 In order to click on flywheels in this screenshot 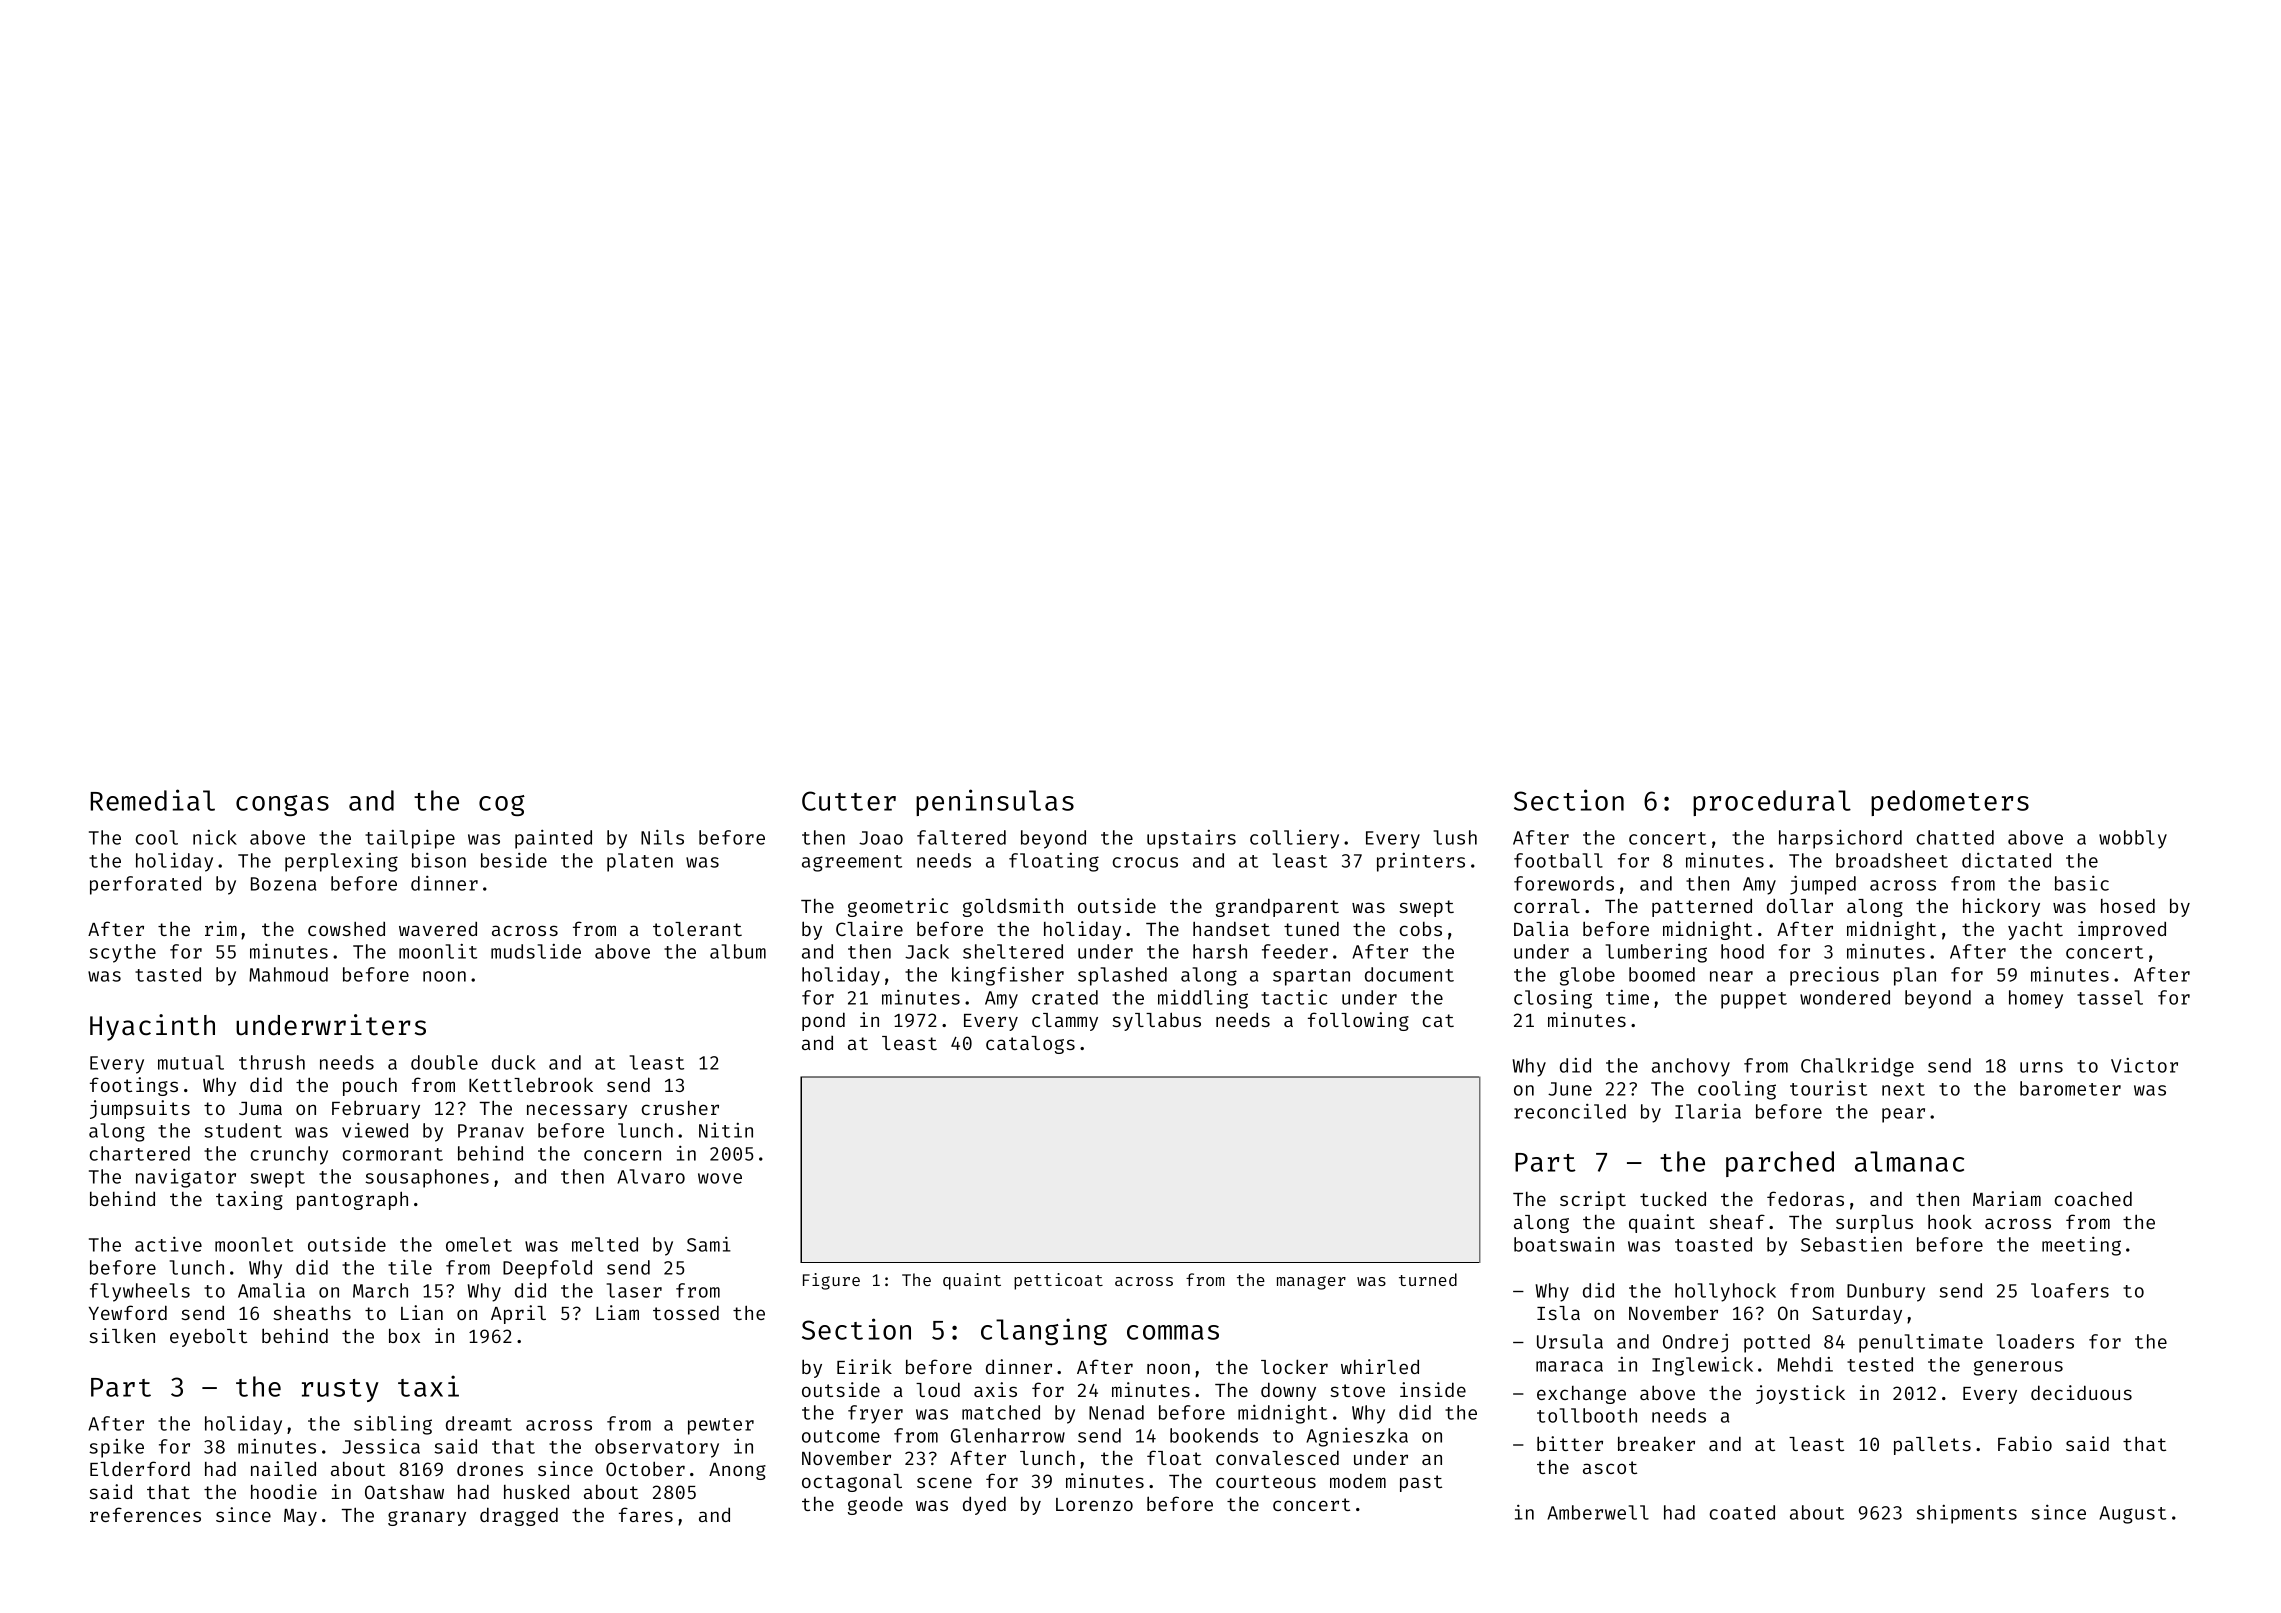, I will do `click(140, 1292)`.
